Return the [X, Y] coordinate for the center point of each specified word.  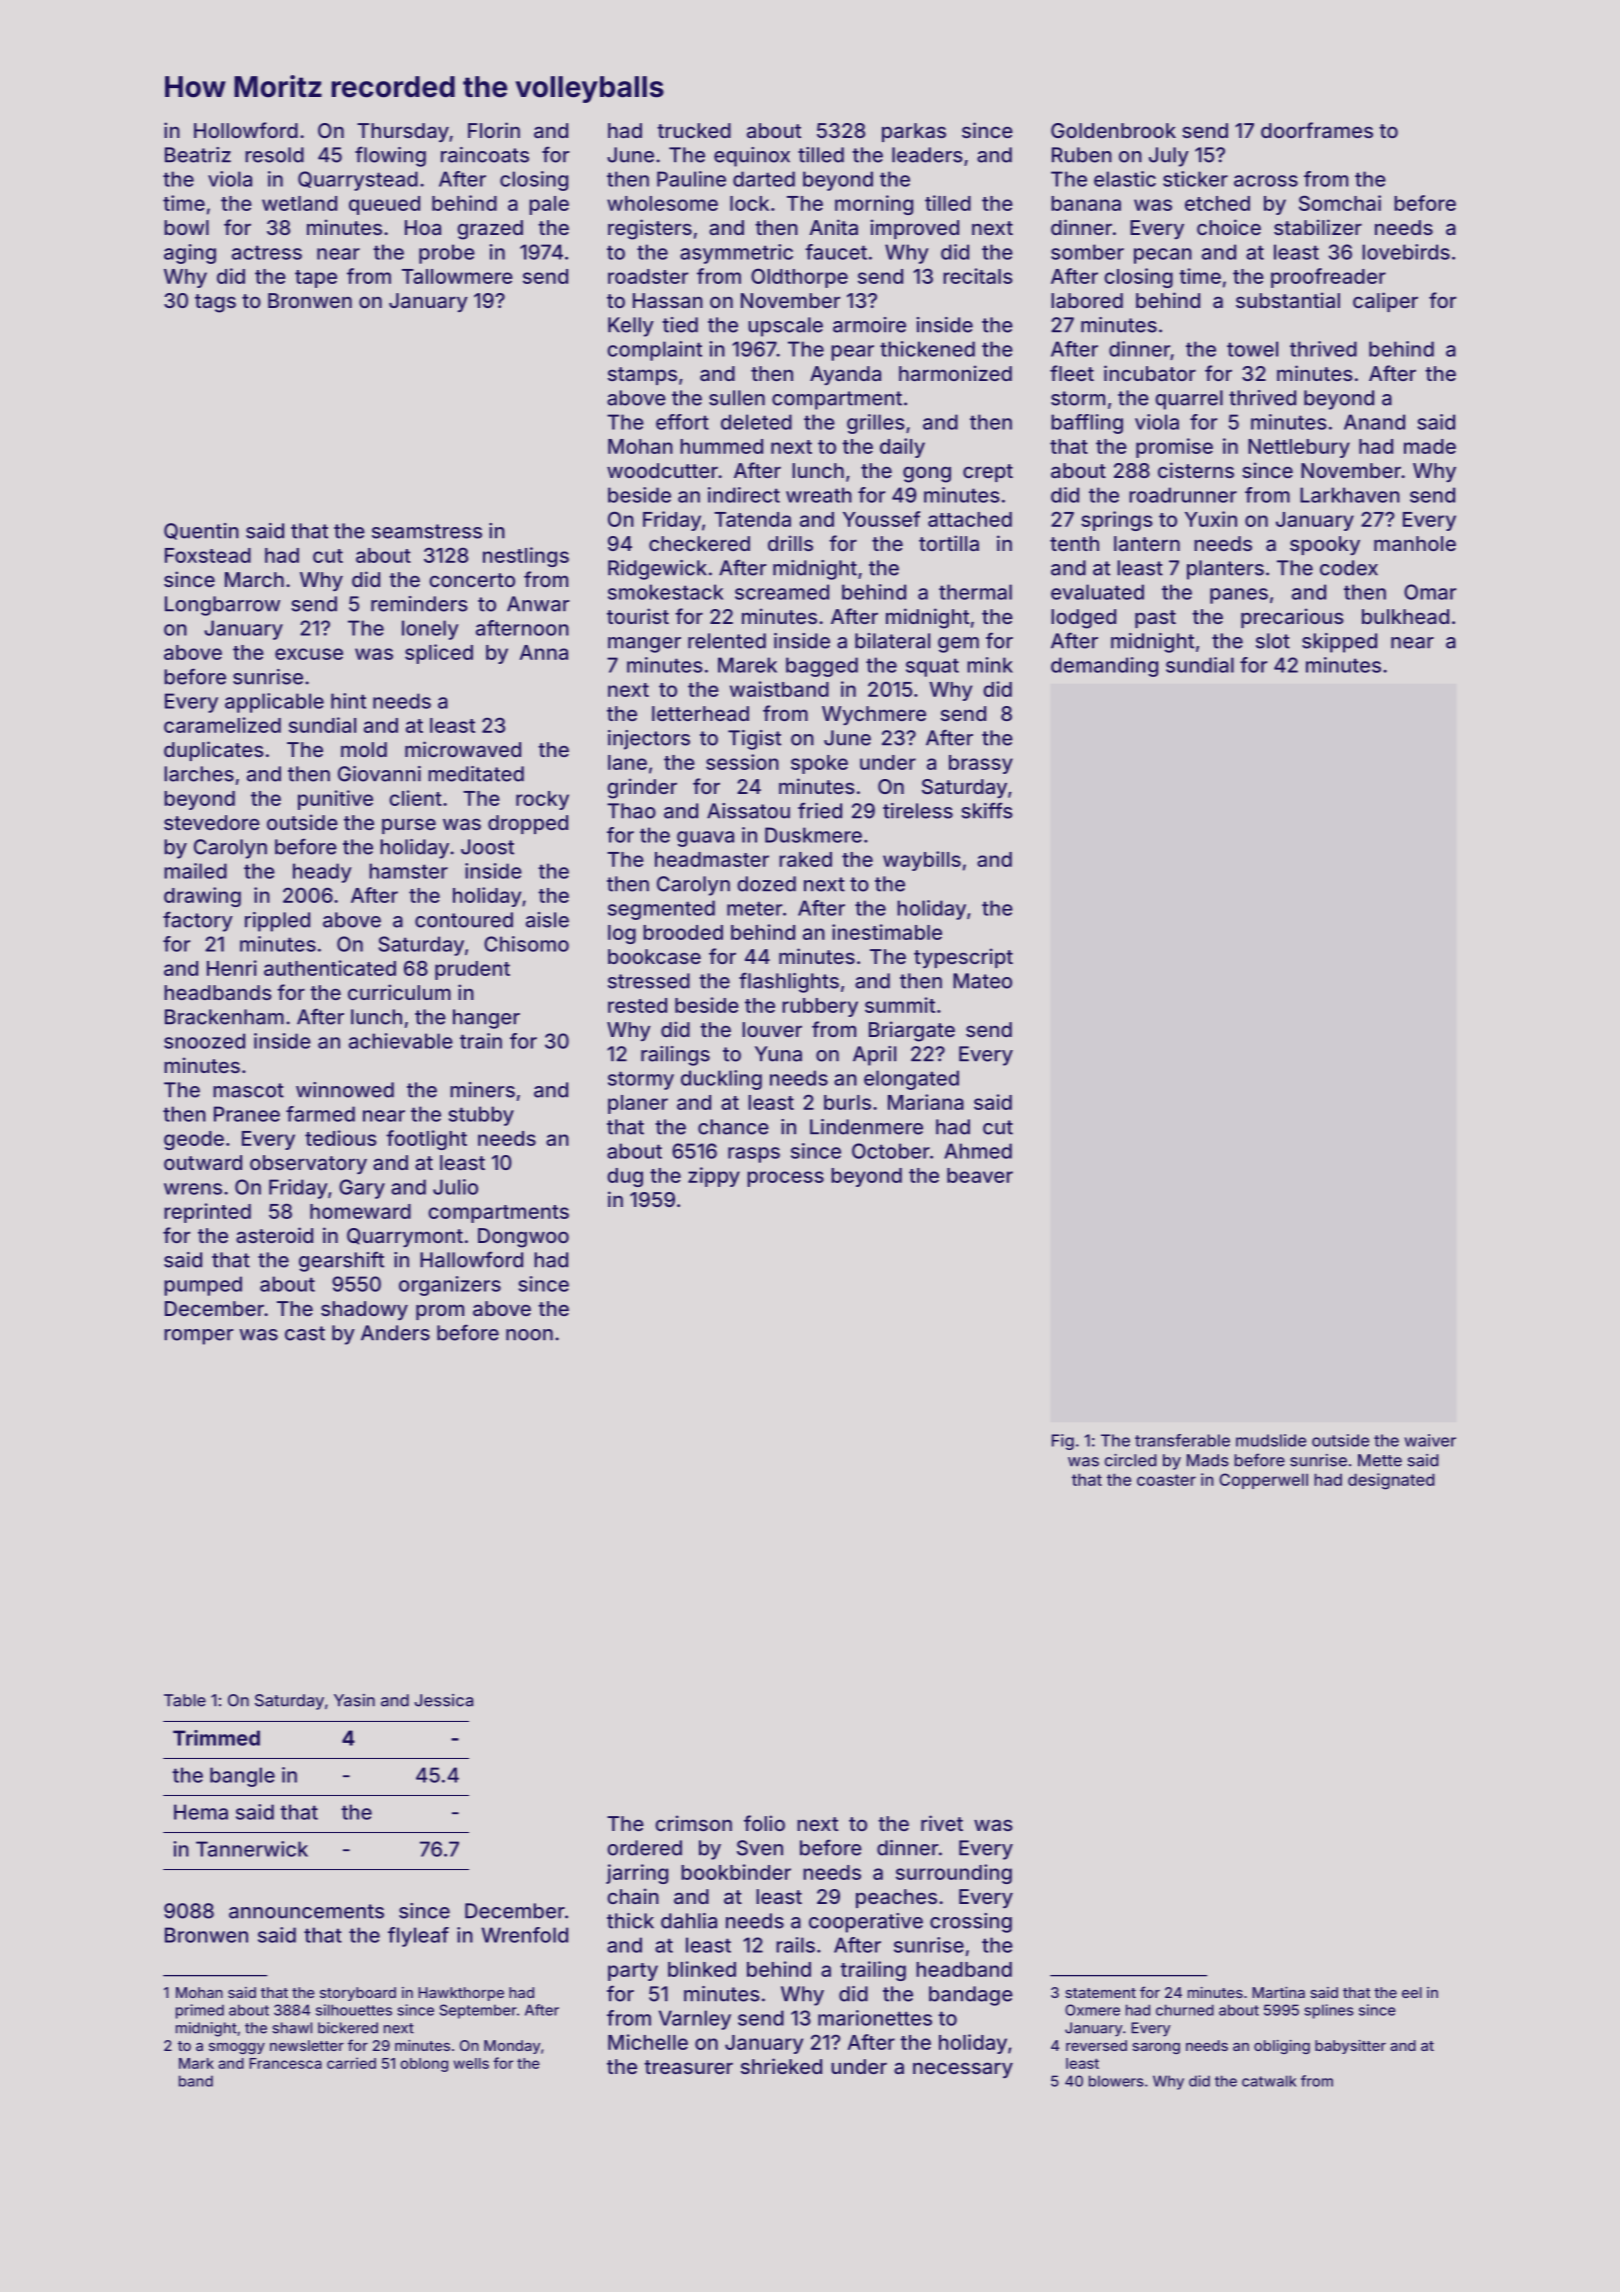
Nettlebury [1299, 448]
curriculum [399, 992]
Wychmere [874, 715]
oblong [424, 2065]
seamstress [427, 531]
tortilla [949, 543]
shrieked [781, 2066]
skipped [1339, 643]
